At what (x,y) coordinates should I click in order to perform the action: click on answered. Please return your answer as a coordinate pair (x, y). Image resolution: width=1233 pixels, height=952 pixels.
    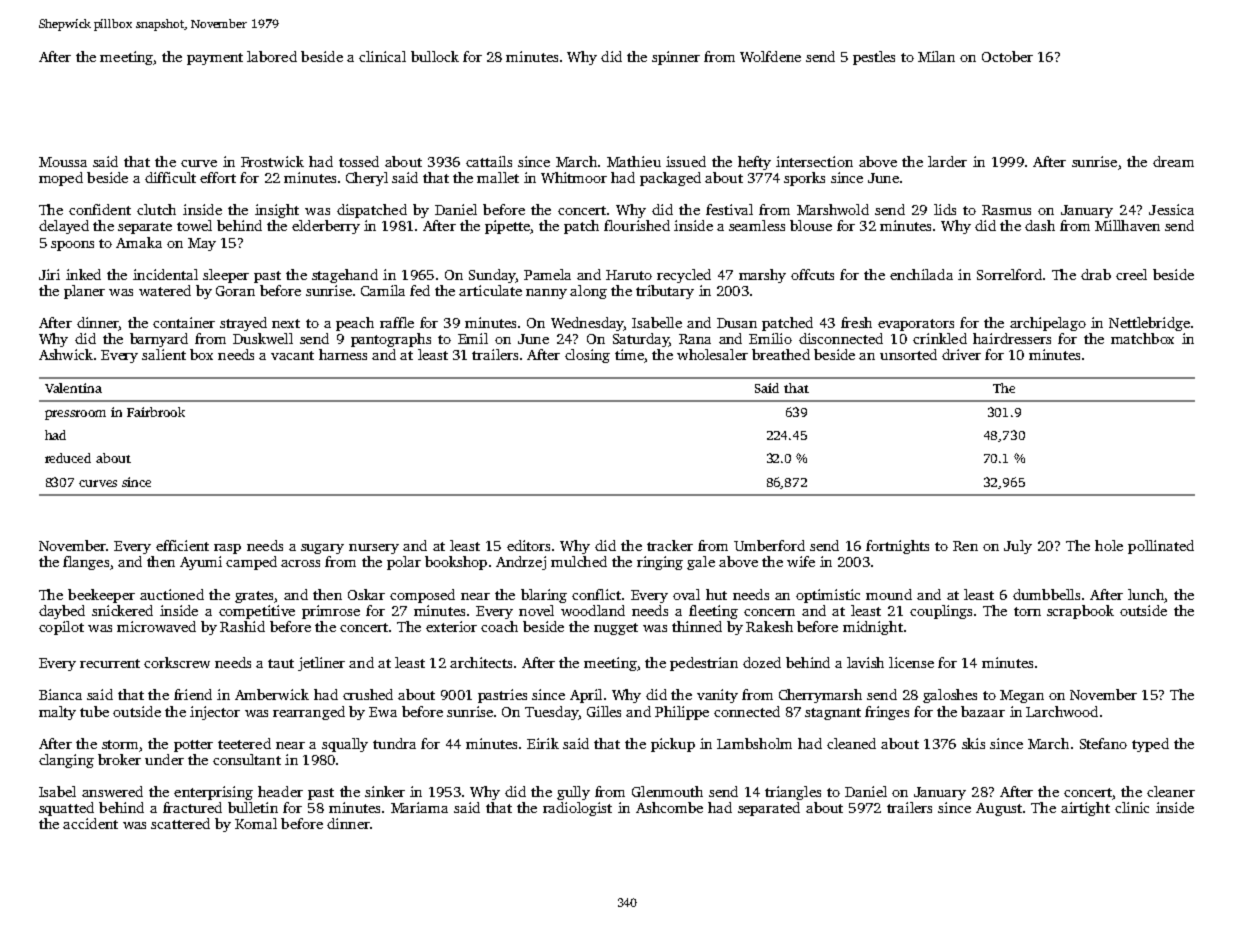
    Looking at the image, I should click on (112, 791).
